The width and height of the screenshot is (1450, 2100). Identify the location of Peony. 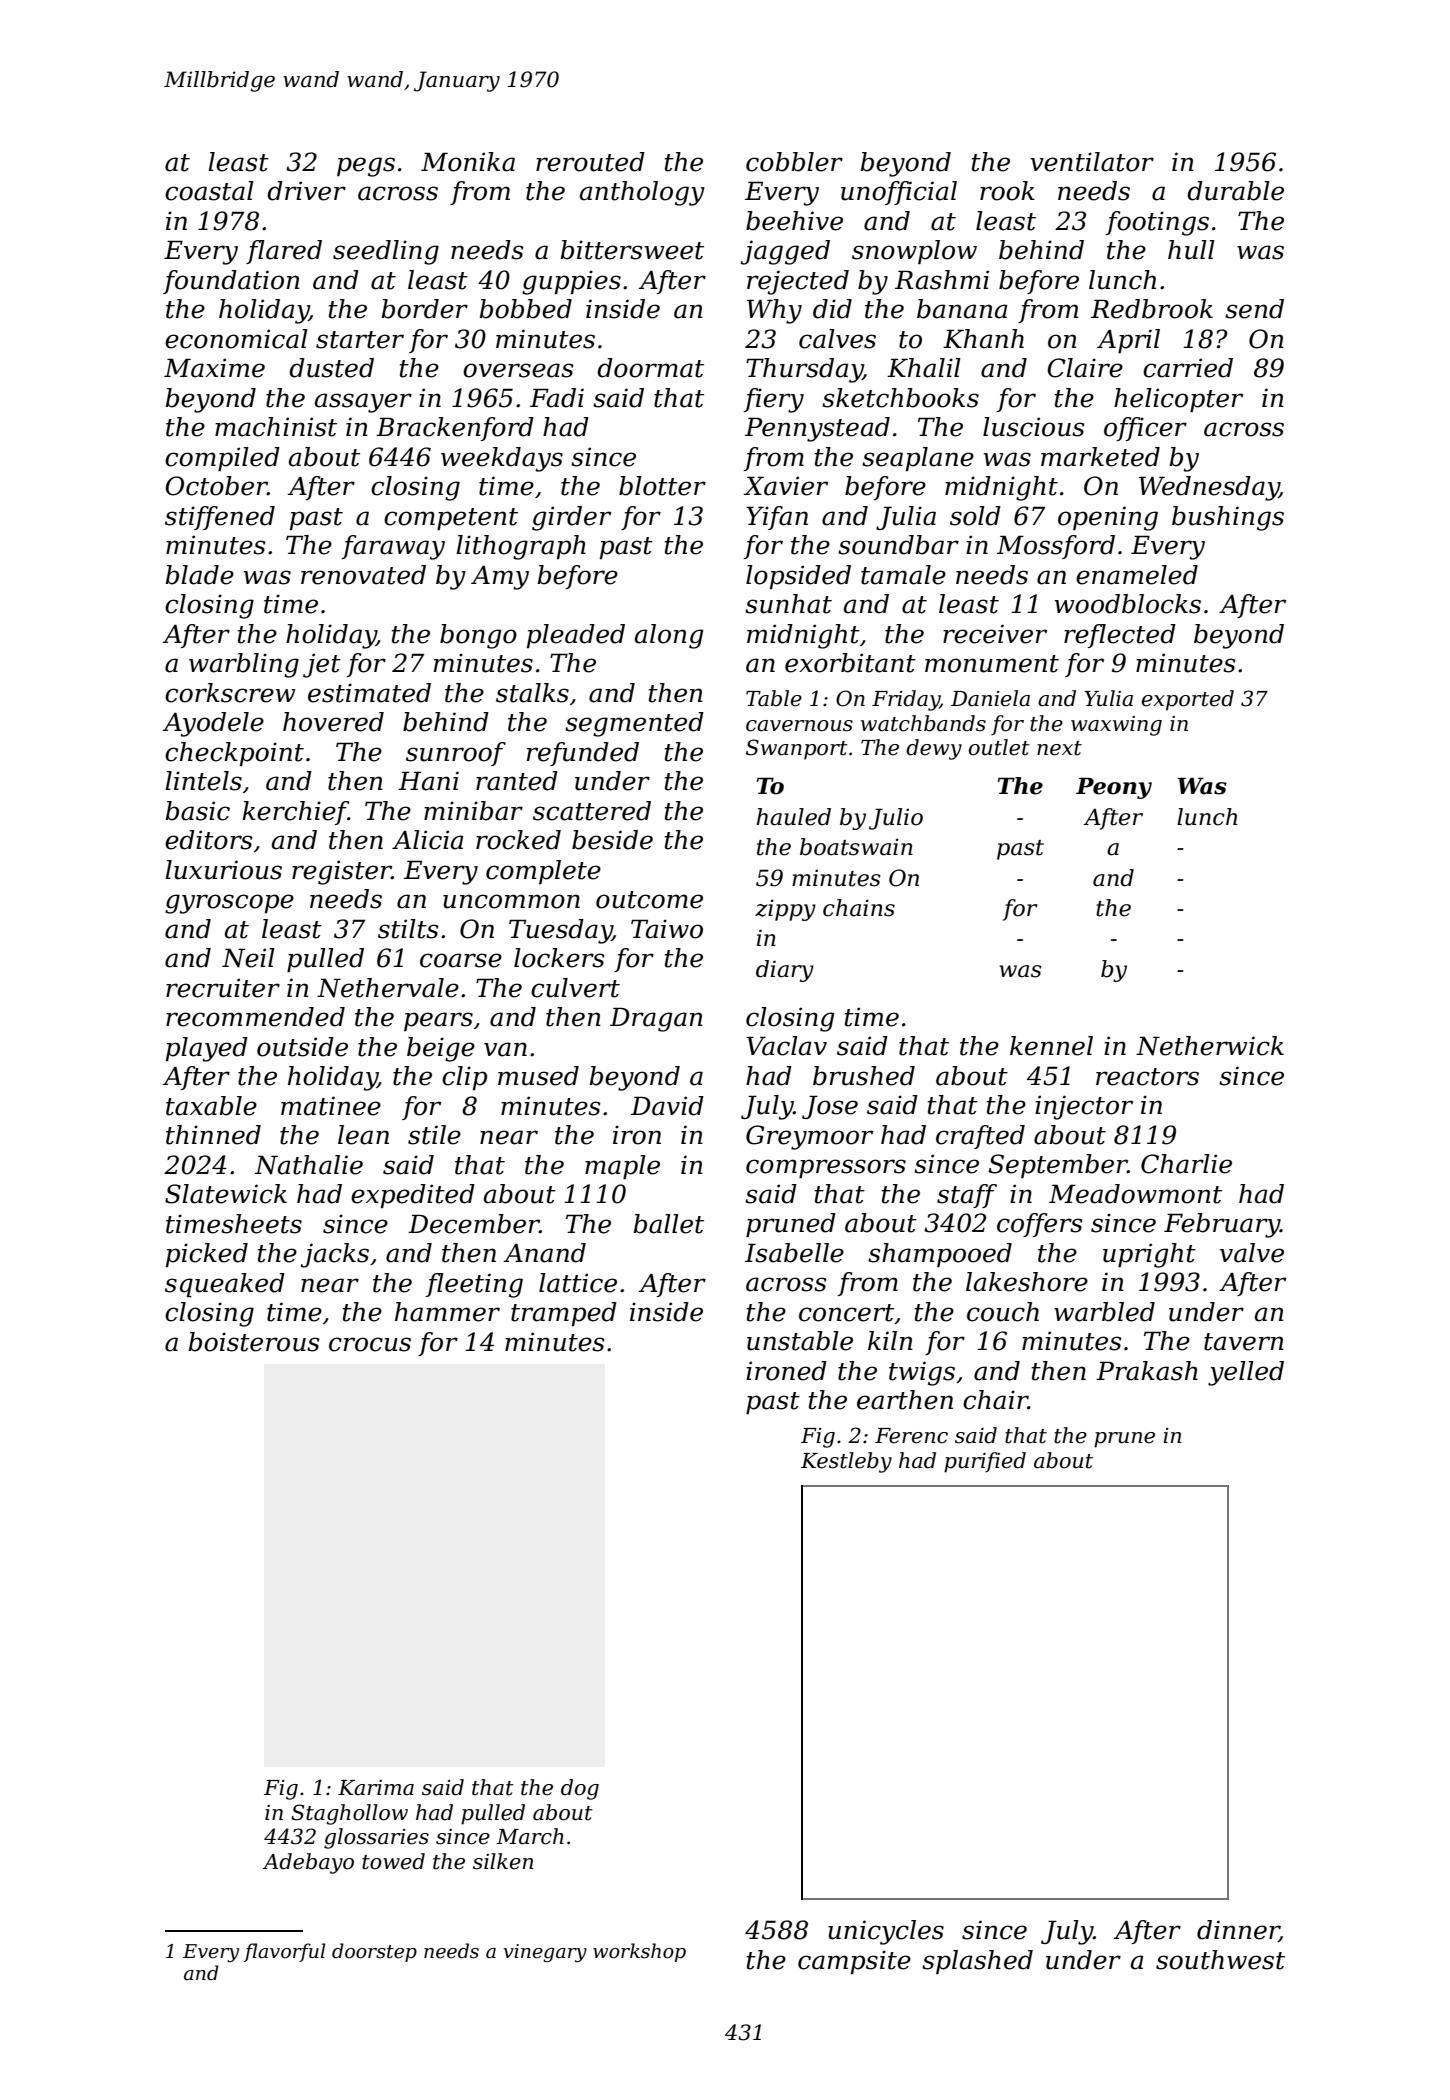
(1114, 788).
